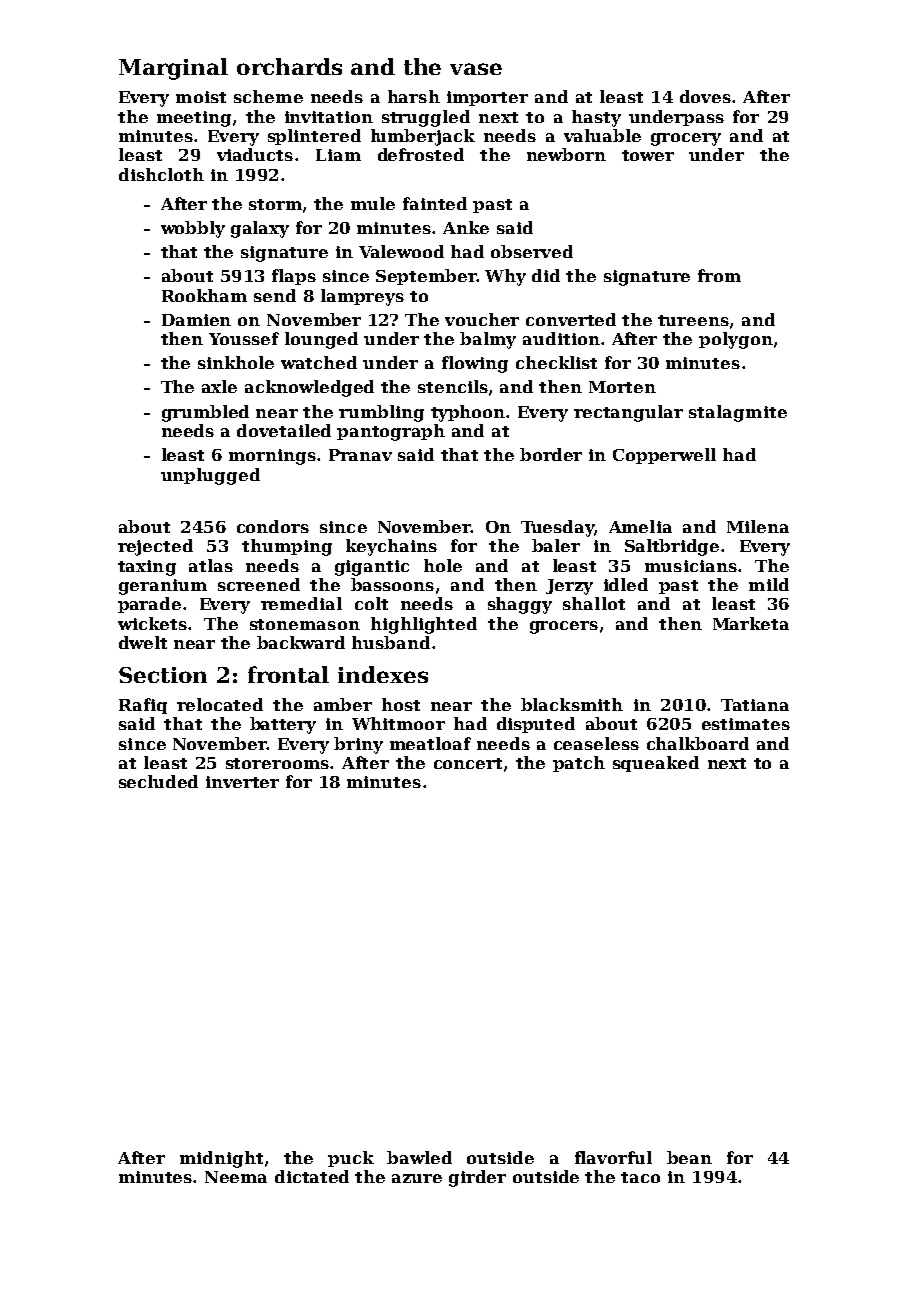  Describe the element at coordinates (477, 1178) in the screenshot. I see `girder` at that location.
